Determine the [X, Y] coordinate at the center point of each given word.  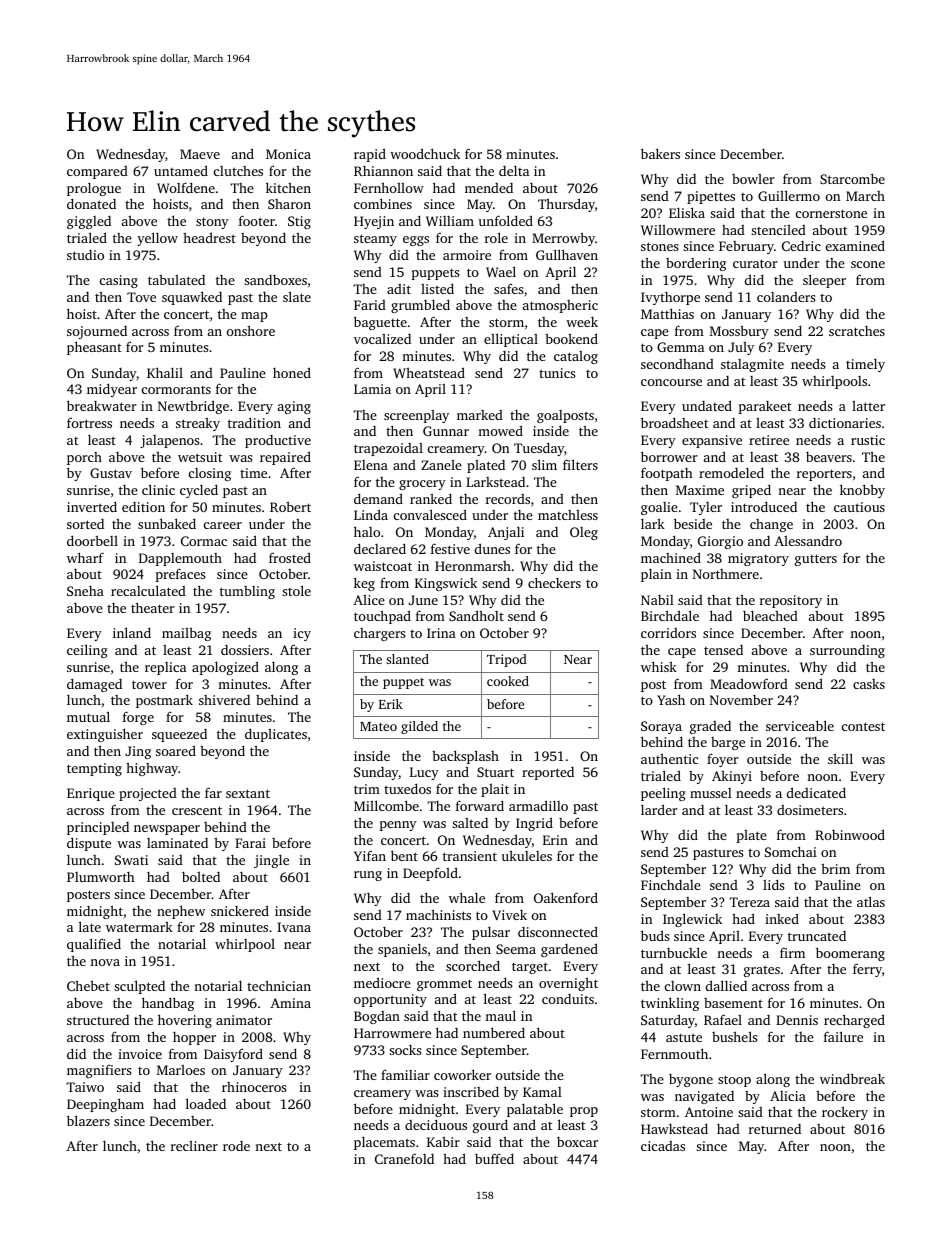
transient [470, 856]
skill [840, 758]
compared [97, 172]
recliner [194, 1146]
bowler [753, 179]
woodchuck [425, 153]
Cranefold [404, 1158]
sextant [248, 793]
